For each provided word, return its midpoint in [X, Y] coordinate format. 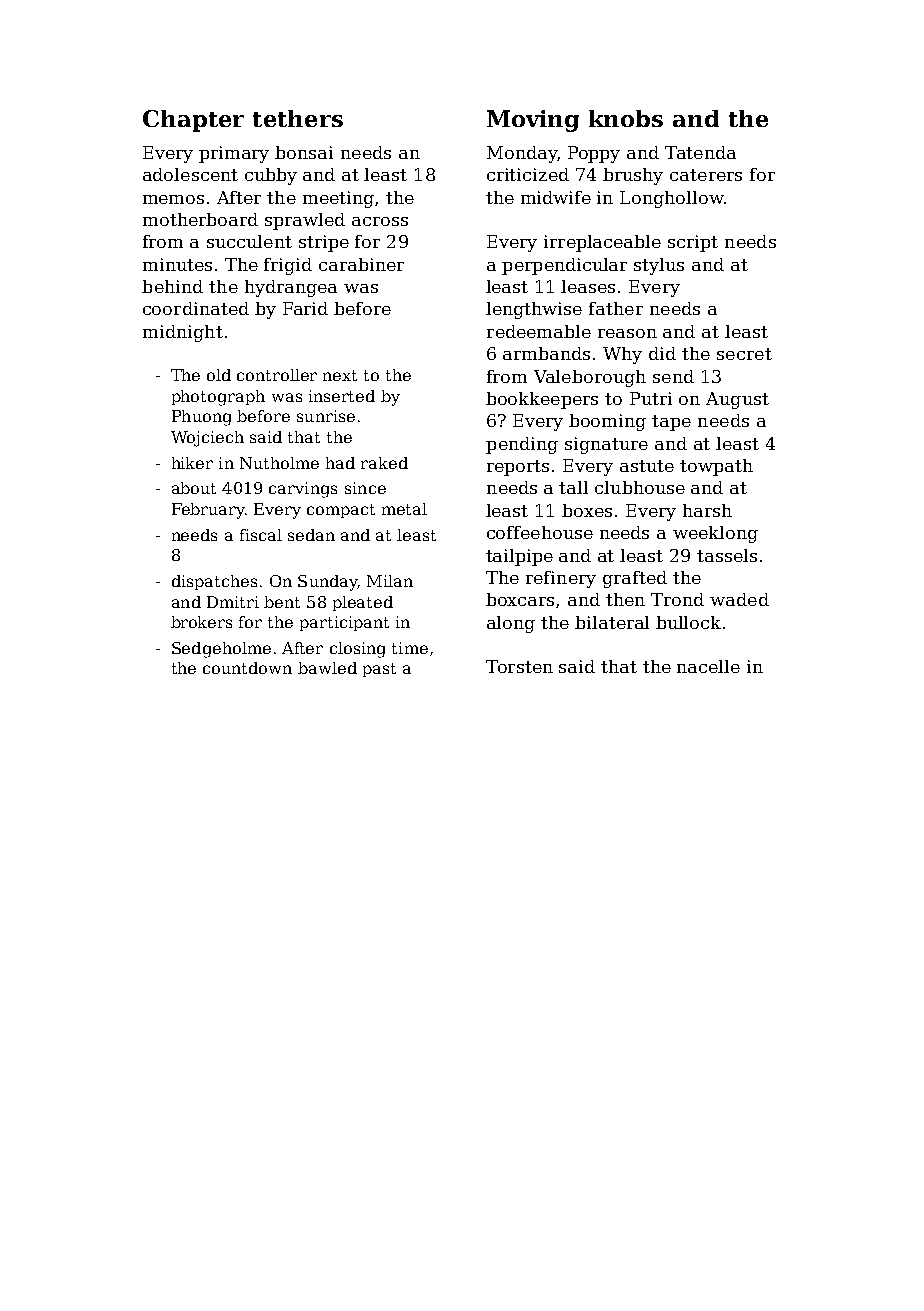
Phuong [201, 418]
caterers [706, 175]
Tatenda [700, 152]
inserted [342, 396]
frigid [288, 266]
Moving [533, 121]
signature [606, 445]
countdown [247, 668]
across [380, 221]
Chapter [193, 121]
